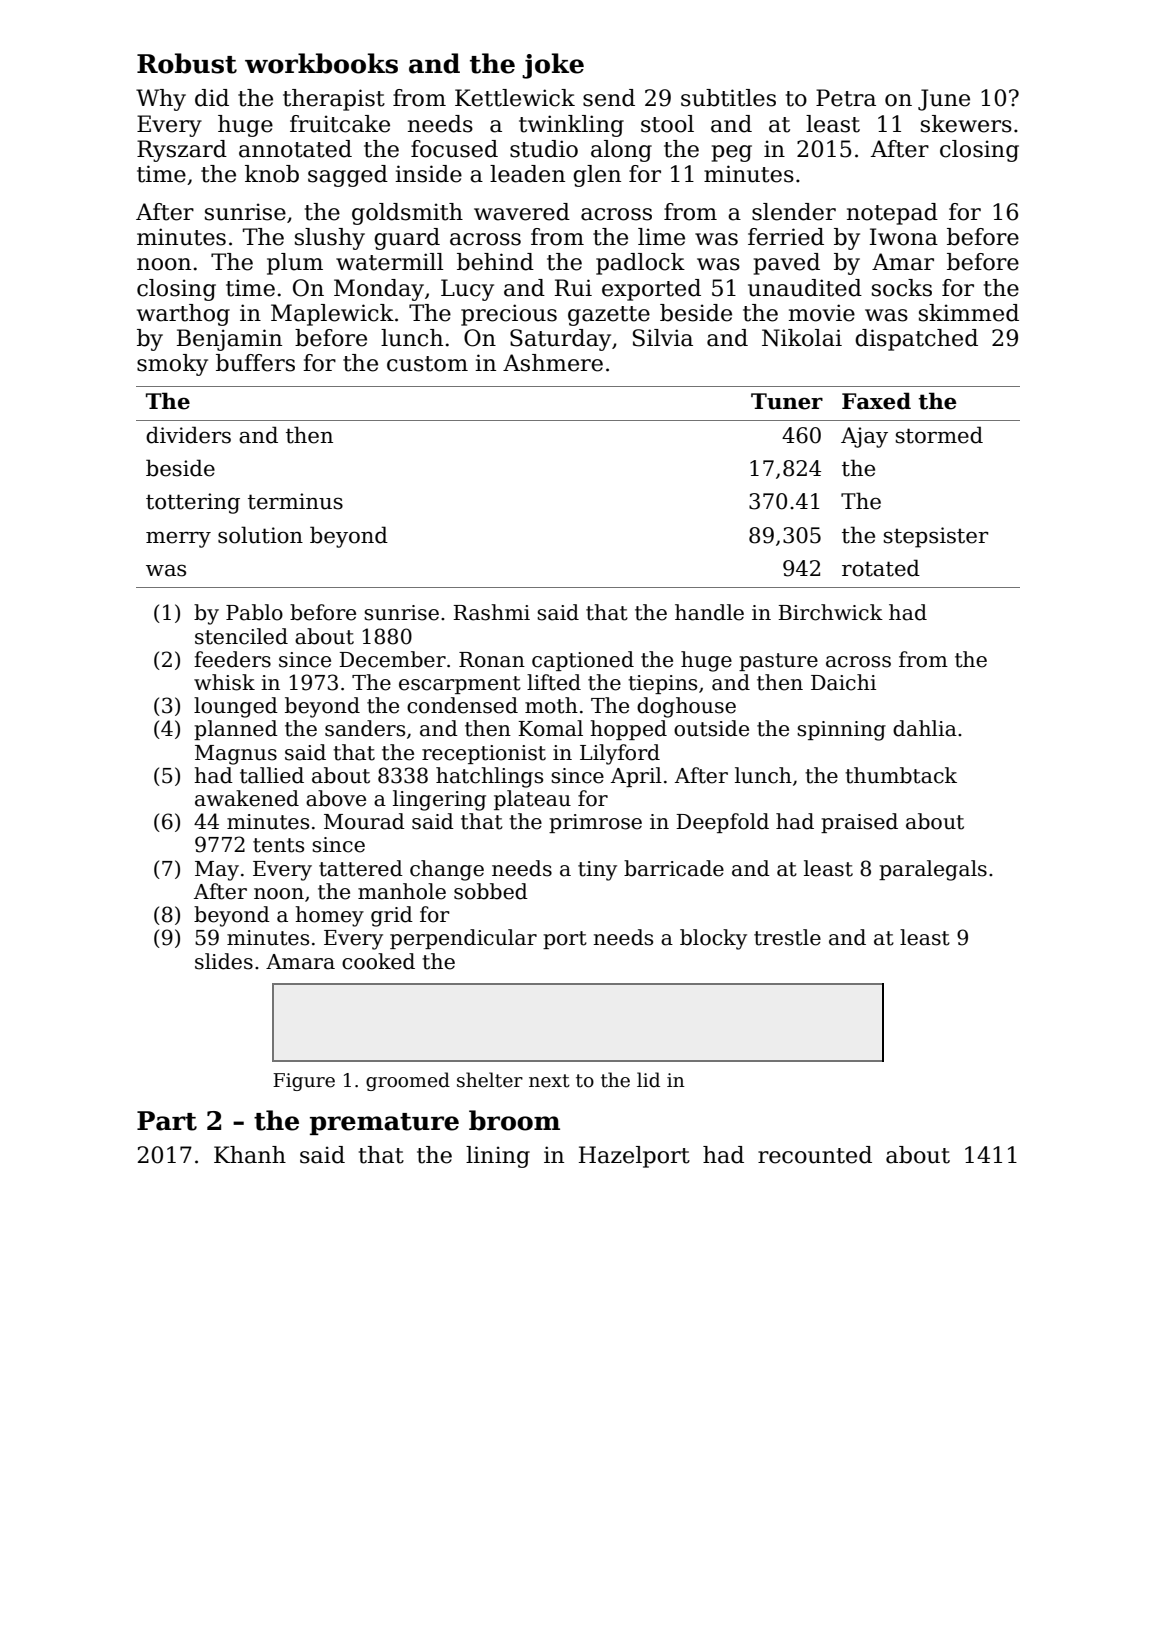 The height and width of the screenshot is (1635, 1156). Describe the element at coordinates (167, 1121) in the screenshot. I see `Part` at that location.
